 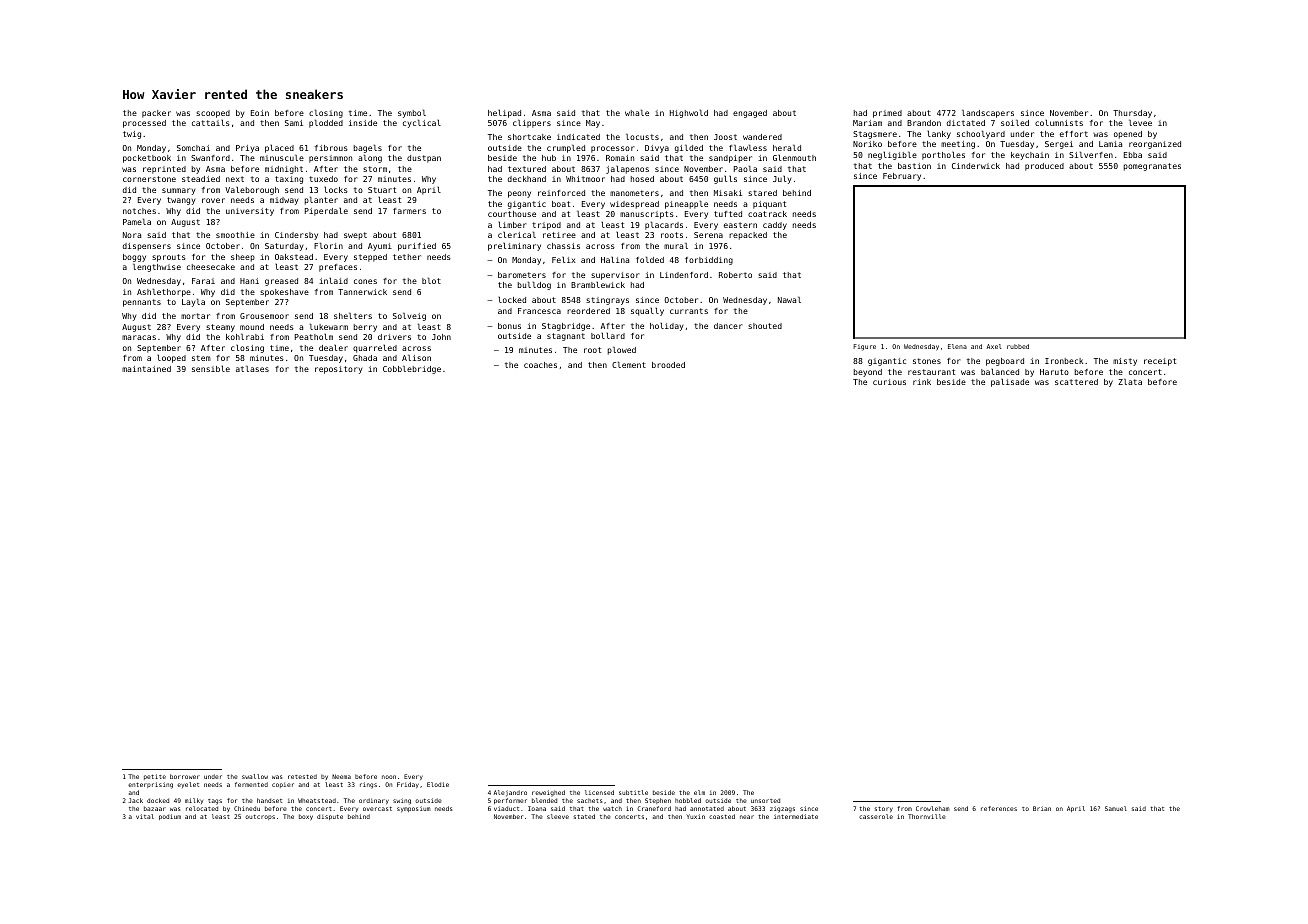 I want to click on plodded, so click(x=326, y=124).
